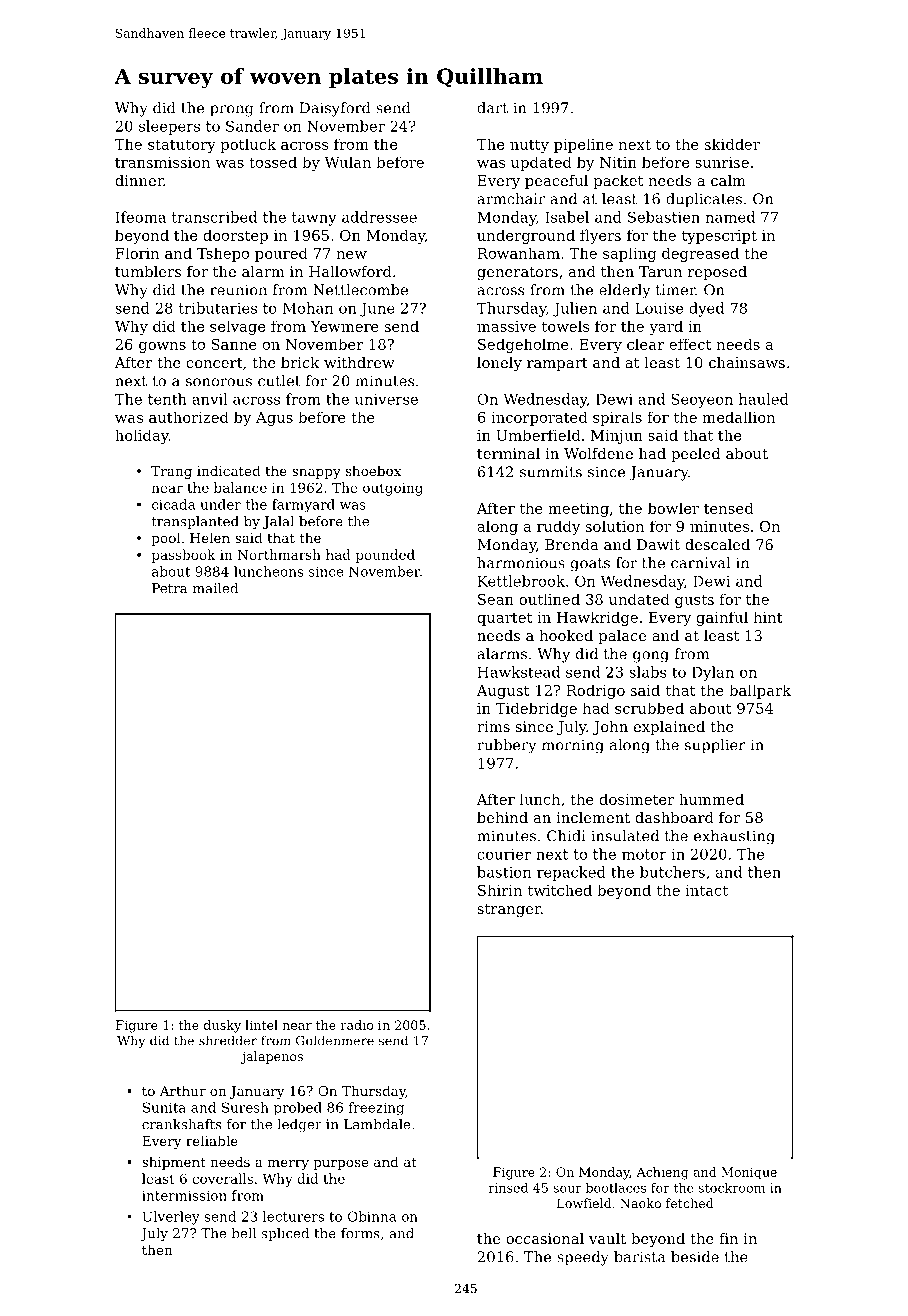 This image has width=908, height=1316. I want to click on snappy, so click(316, 474).
